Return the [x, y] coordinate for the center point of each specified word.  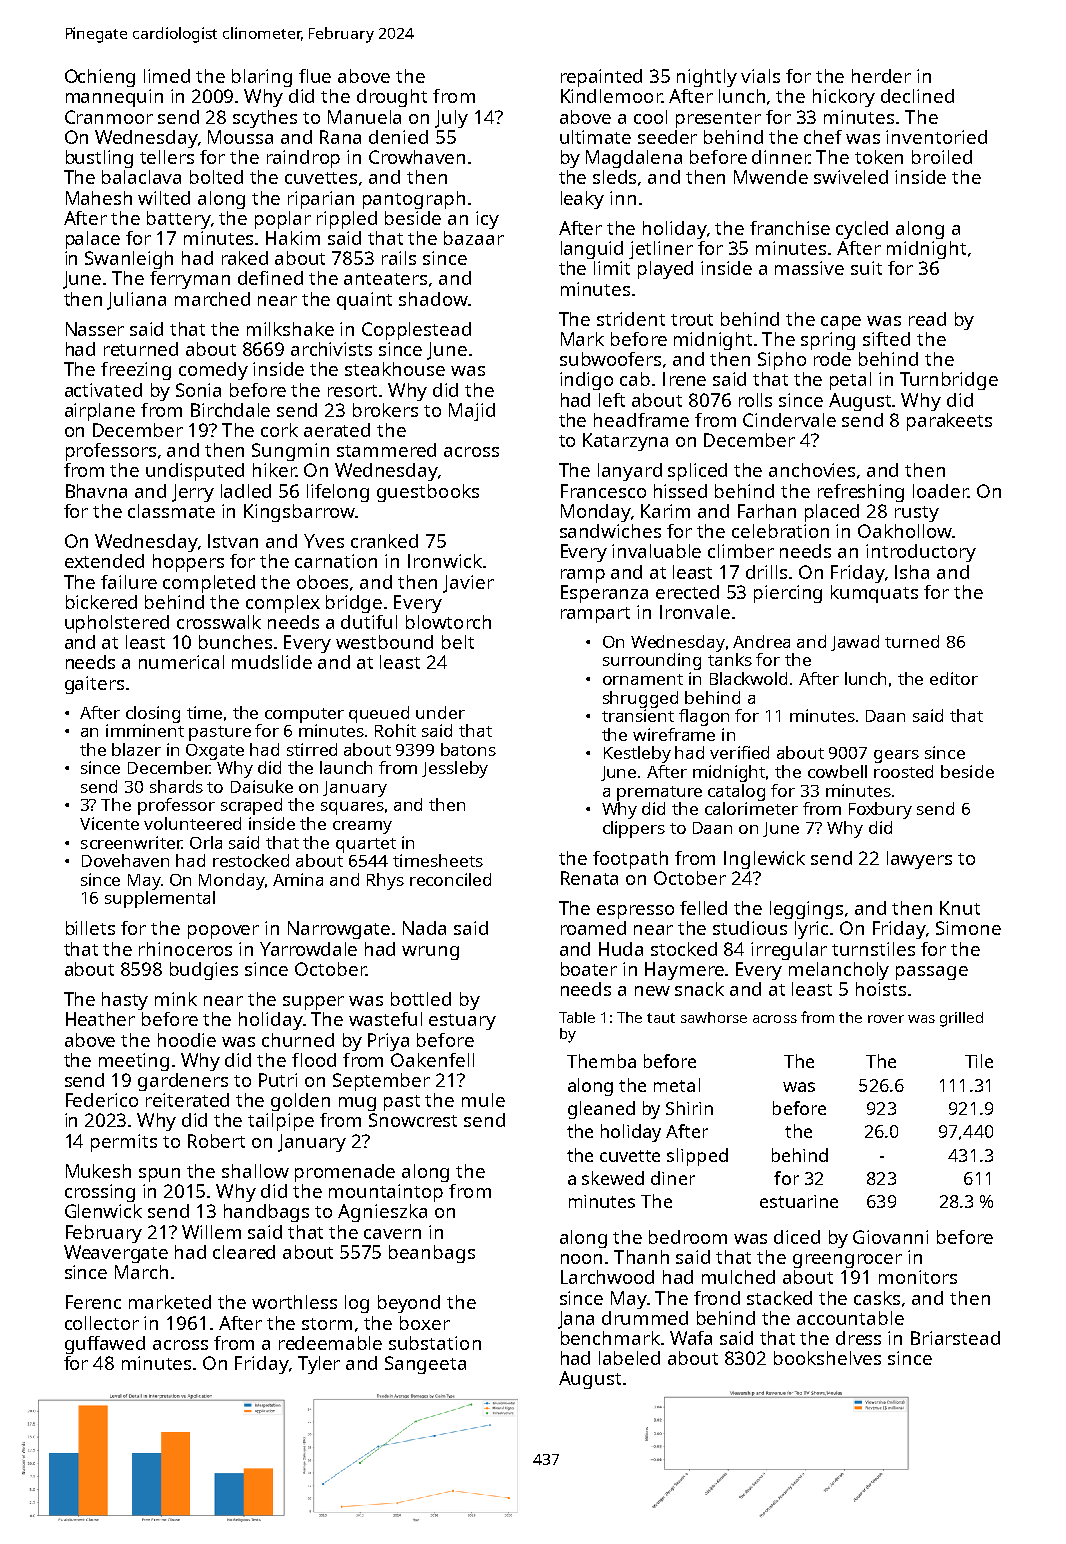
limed [167, 76]
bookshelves [827, 1358]
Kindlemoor [611, 96]
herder [881, 76]
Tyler [319, 1365]
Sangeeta [425, 1365]
